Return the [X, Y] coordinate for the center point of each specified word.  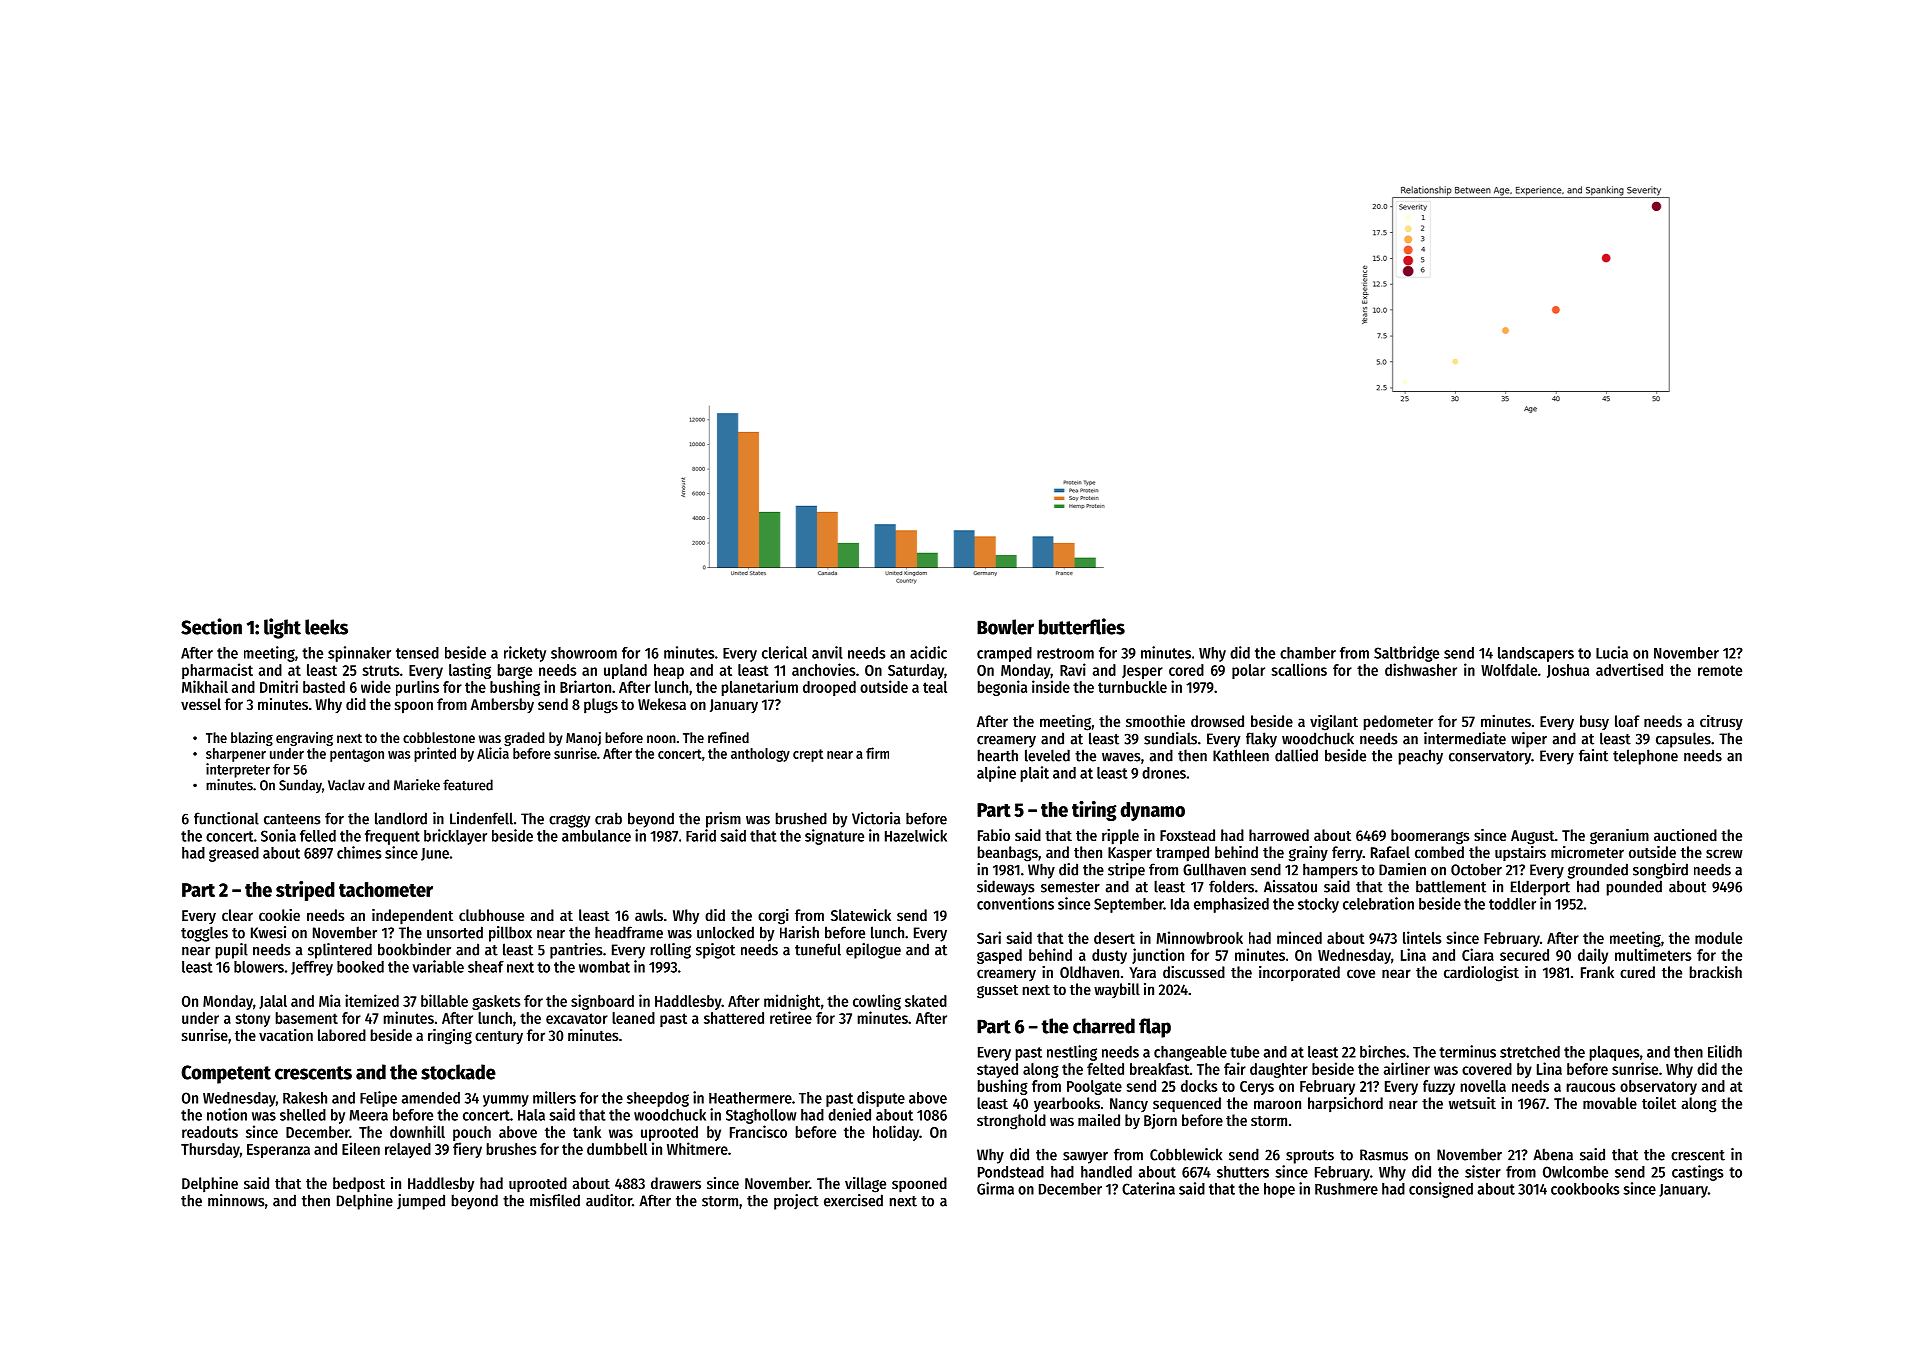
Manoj [583, 739]
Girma [995, 1188]
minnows [236, 1200]
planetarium [760, 688]
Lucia [1612, 652]
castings [1698, 1173]
